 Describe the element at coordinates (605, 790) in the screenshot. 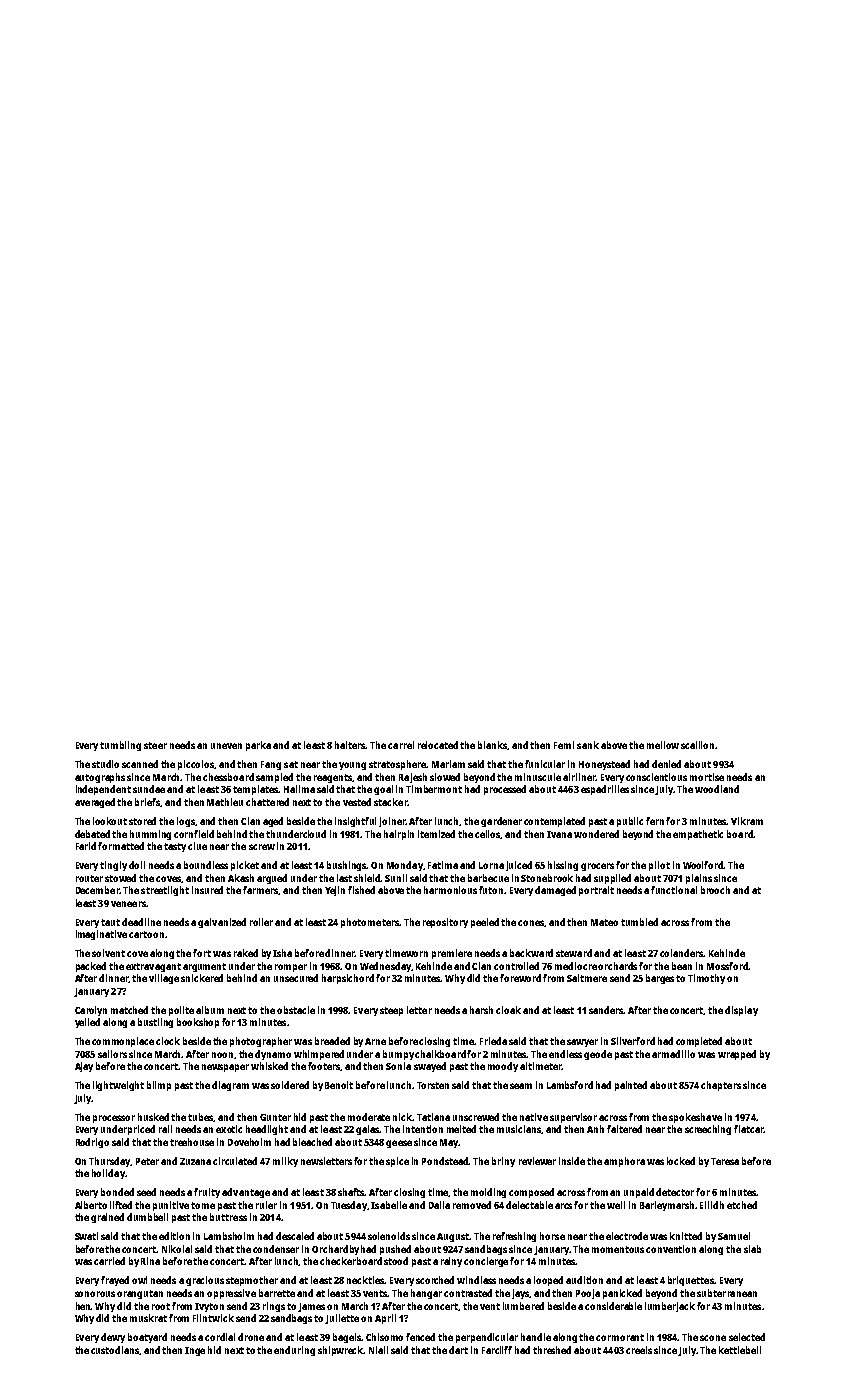

I see `espadrilles` at that location.
